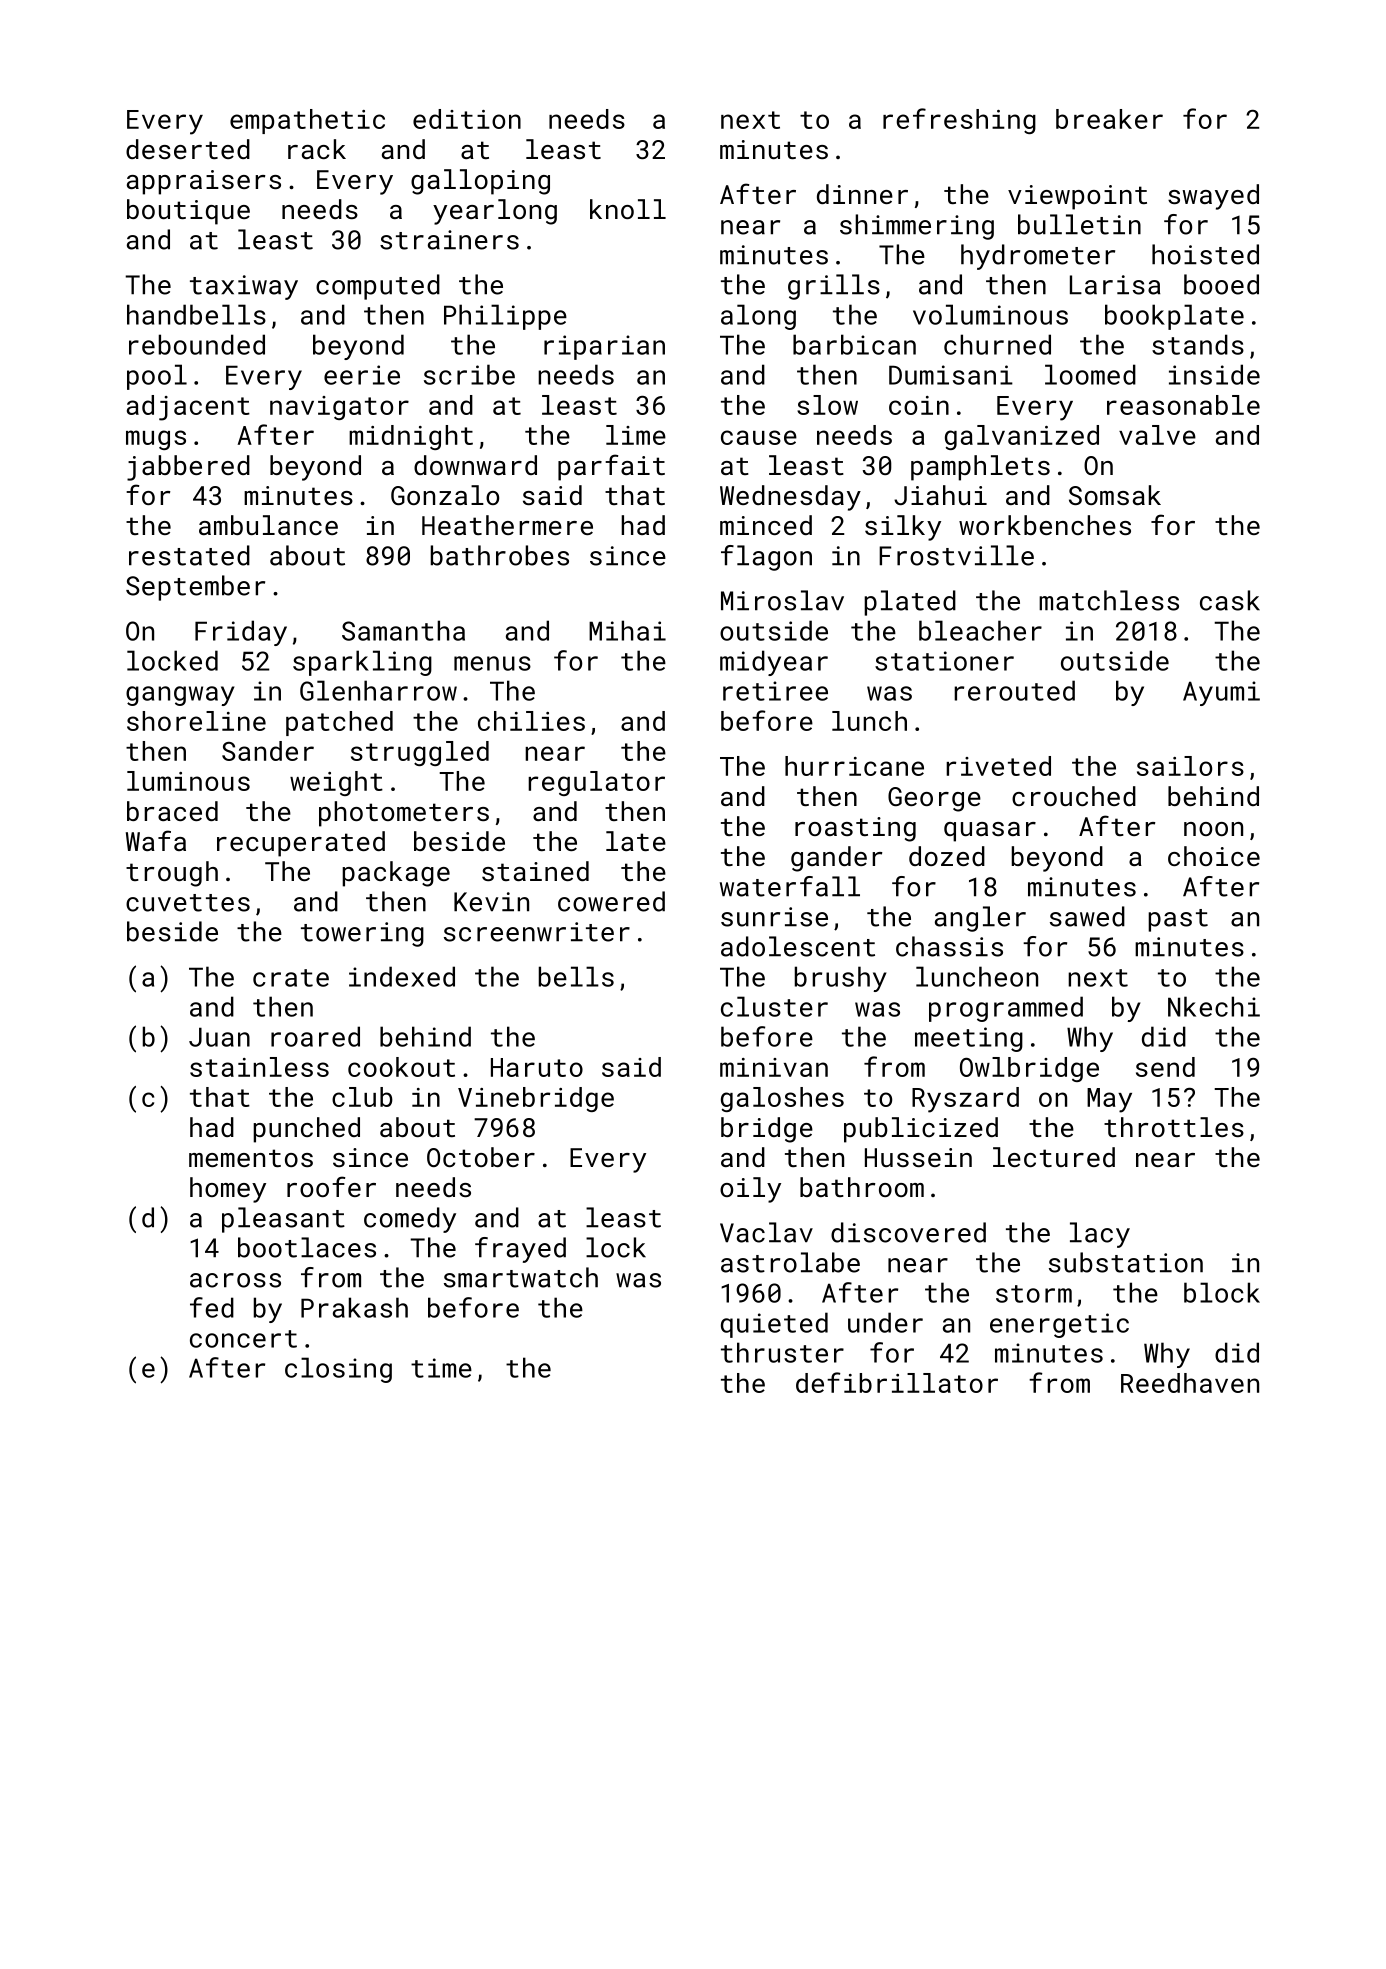  What do you see at coordinates (339, 408) in the image?
I see `navigator` at bounding box center [339, 408].
